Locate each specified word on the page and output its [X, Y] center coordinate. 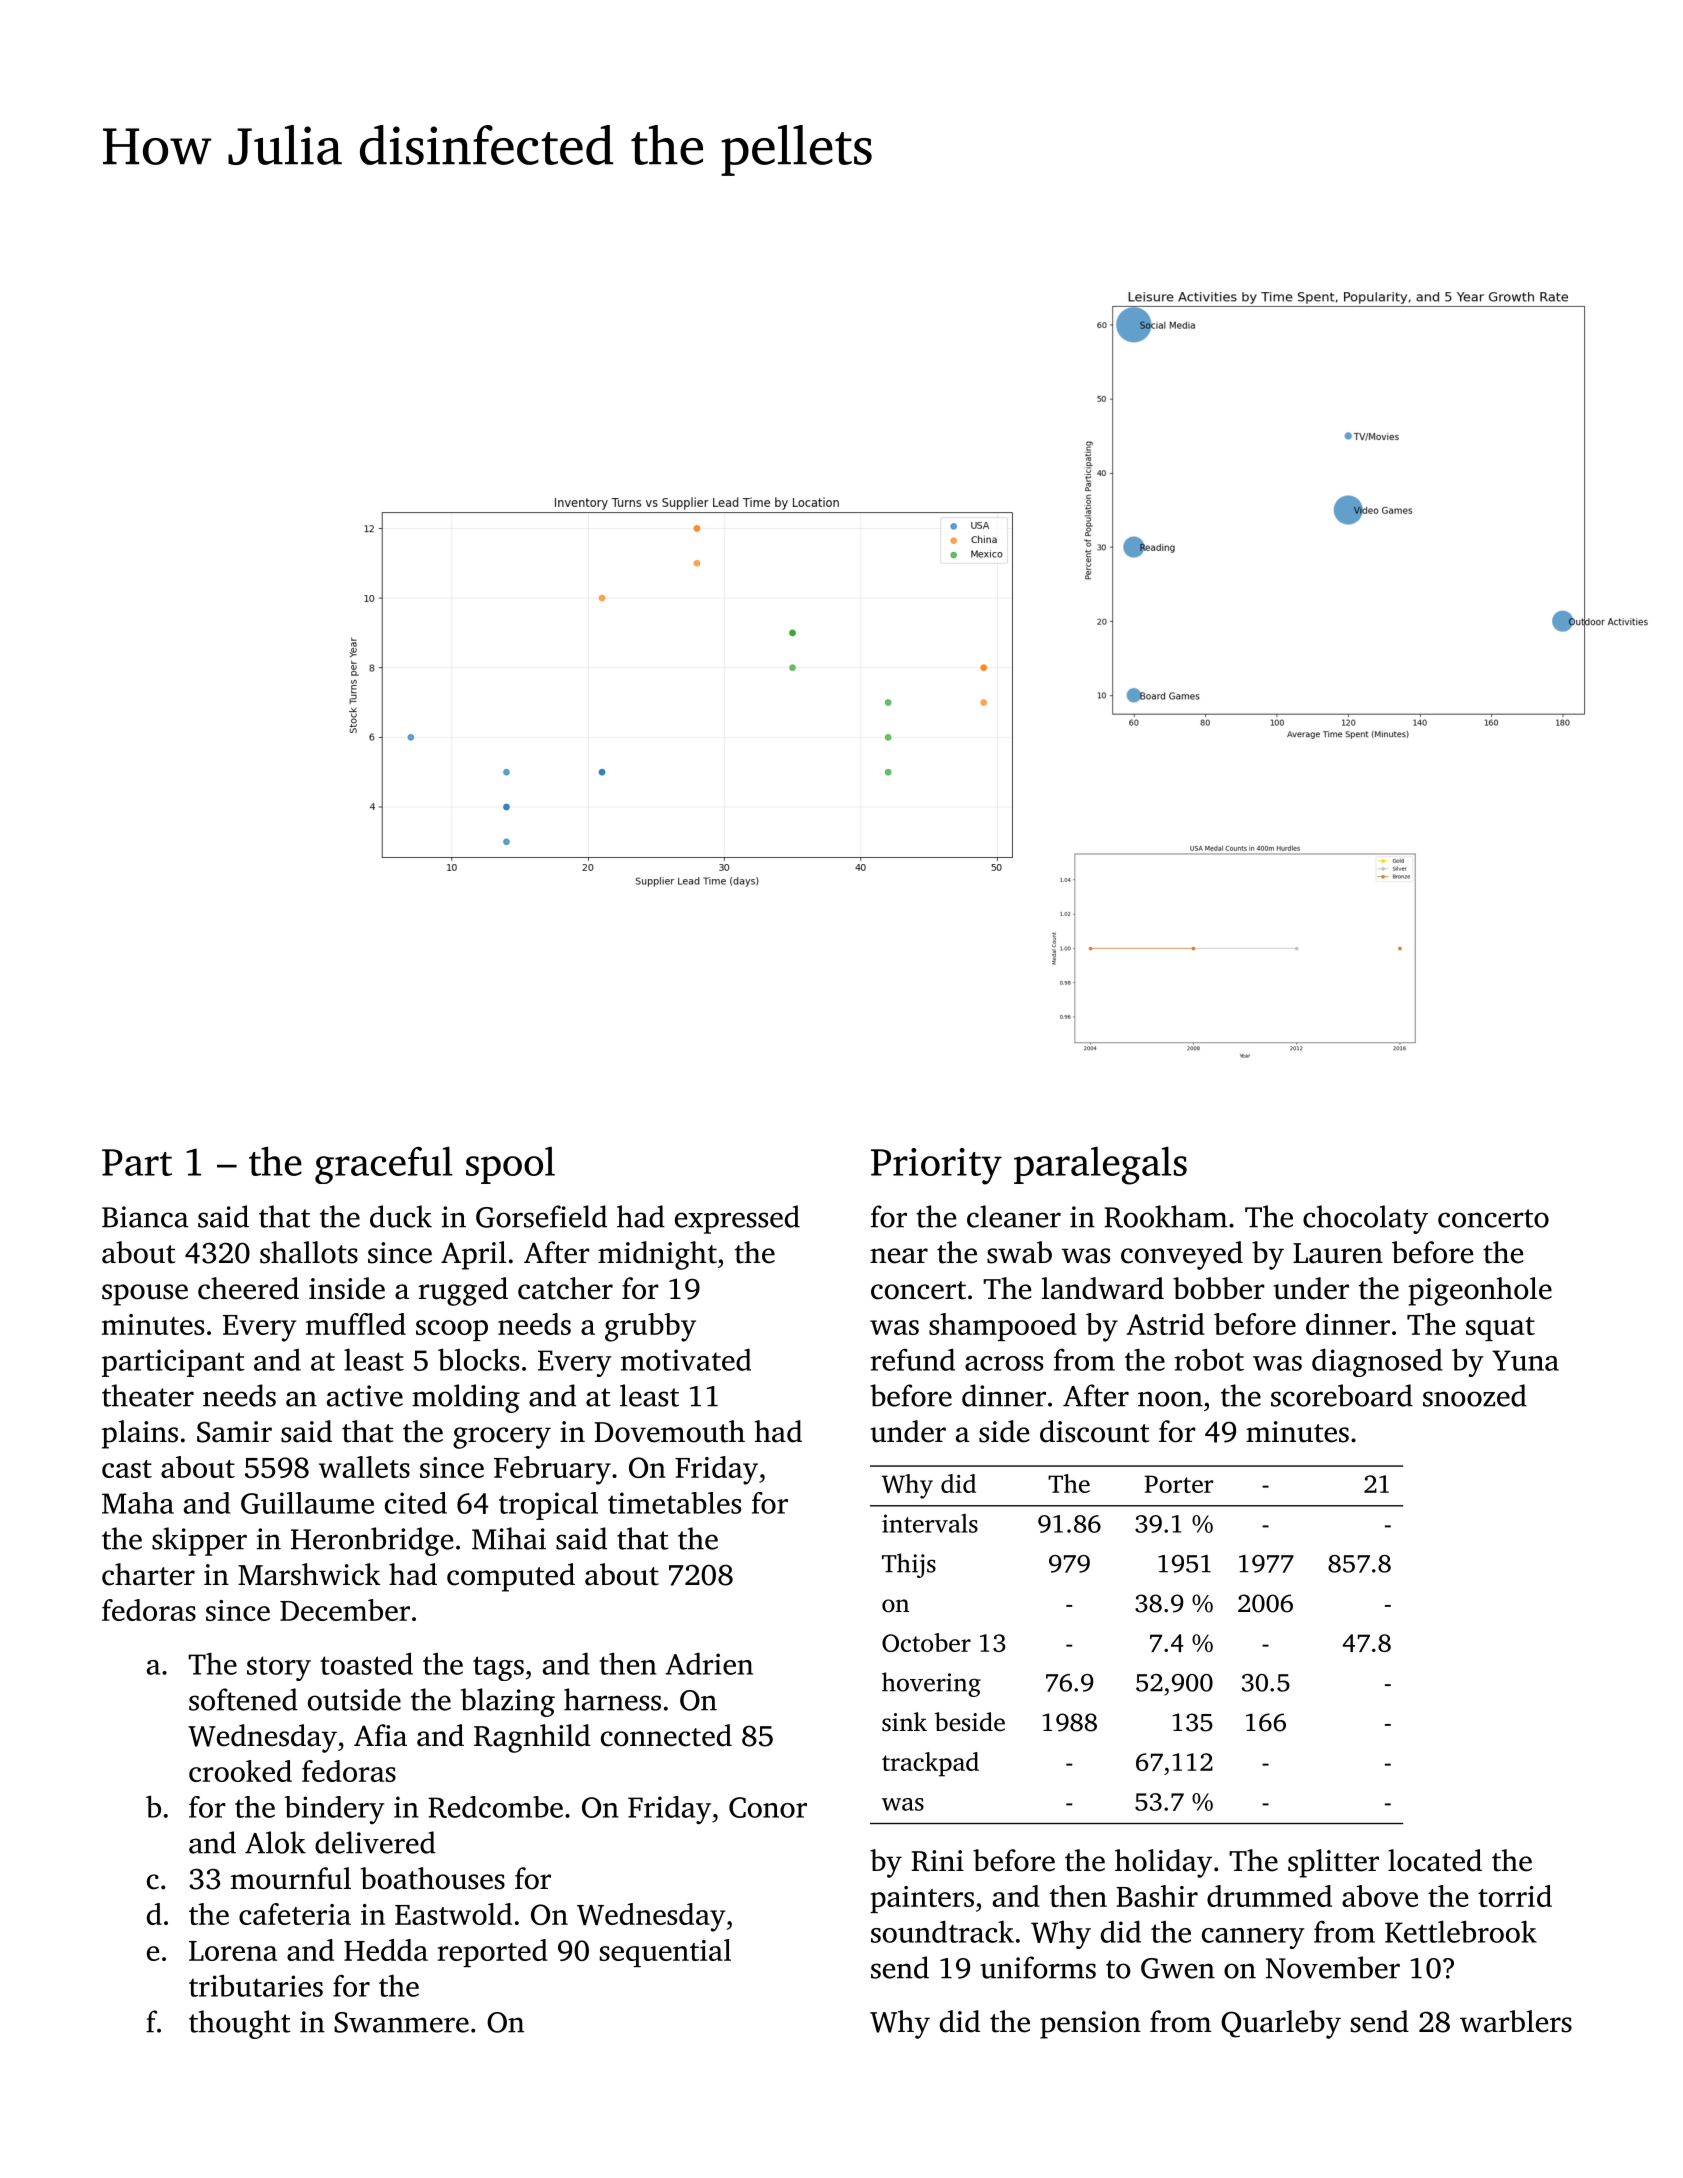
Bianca [145, 1217]
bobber [1219, 1288]
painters [922, 1899]
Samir [234, 1432]
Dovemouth [669, 1431]
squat [1500, 1329]
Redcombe [495, 1807]
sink [904, 1722]
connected [666, 1735]
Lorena [233, 1951]
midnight [657, 1255]
